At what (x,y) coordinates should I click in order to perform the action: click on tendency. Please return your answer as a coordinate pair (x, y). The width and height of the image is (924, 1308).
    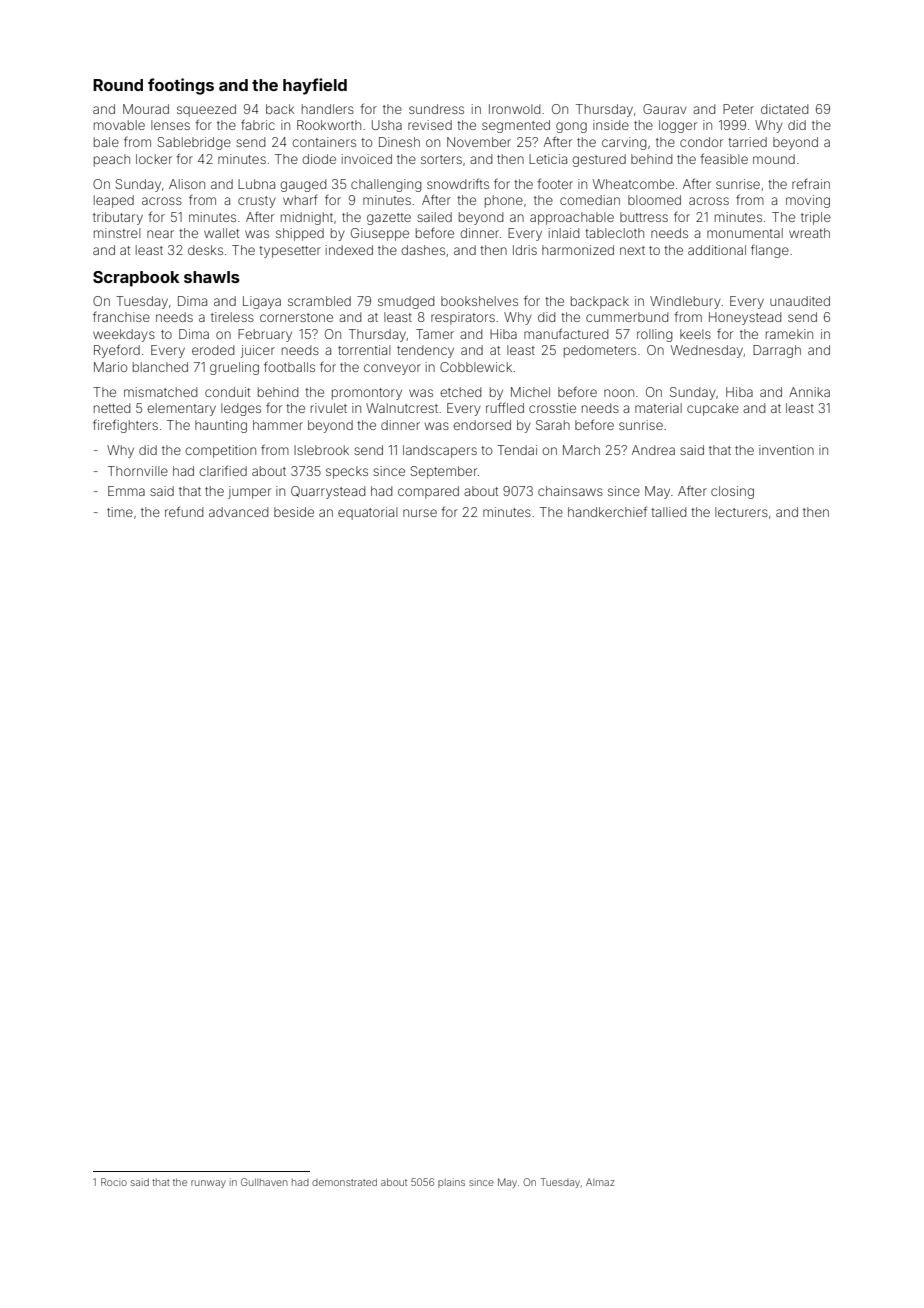
    Looking at the image, I should click on (425, 351).
